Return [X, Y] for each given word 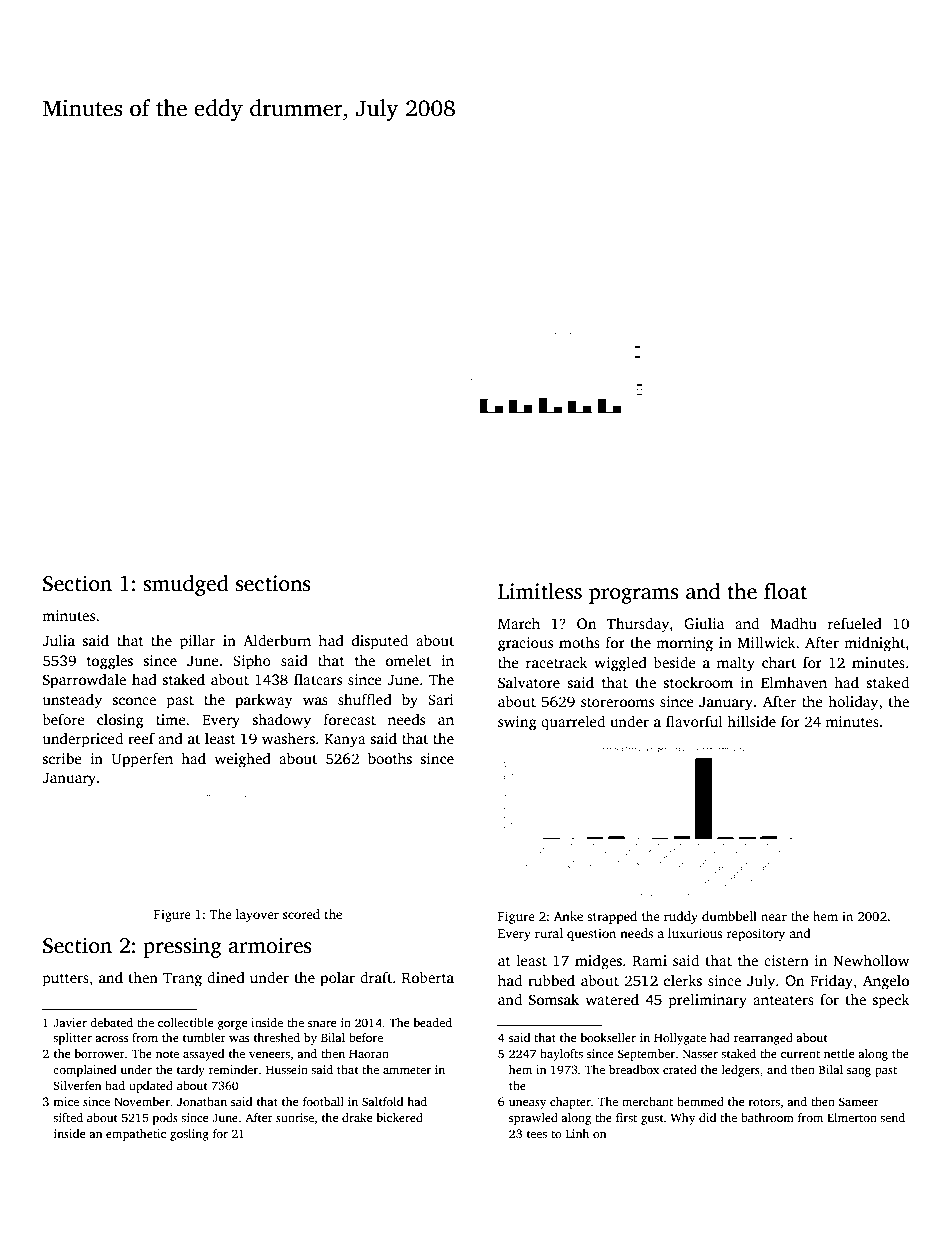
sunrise [295, 1117]
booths [390, 758]
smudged [186, 585]
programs [634, 596]
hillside [751, 721]
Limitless [540, 591]
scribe [62, 758]
